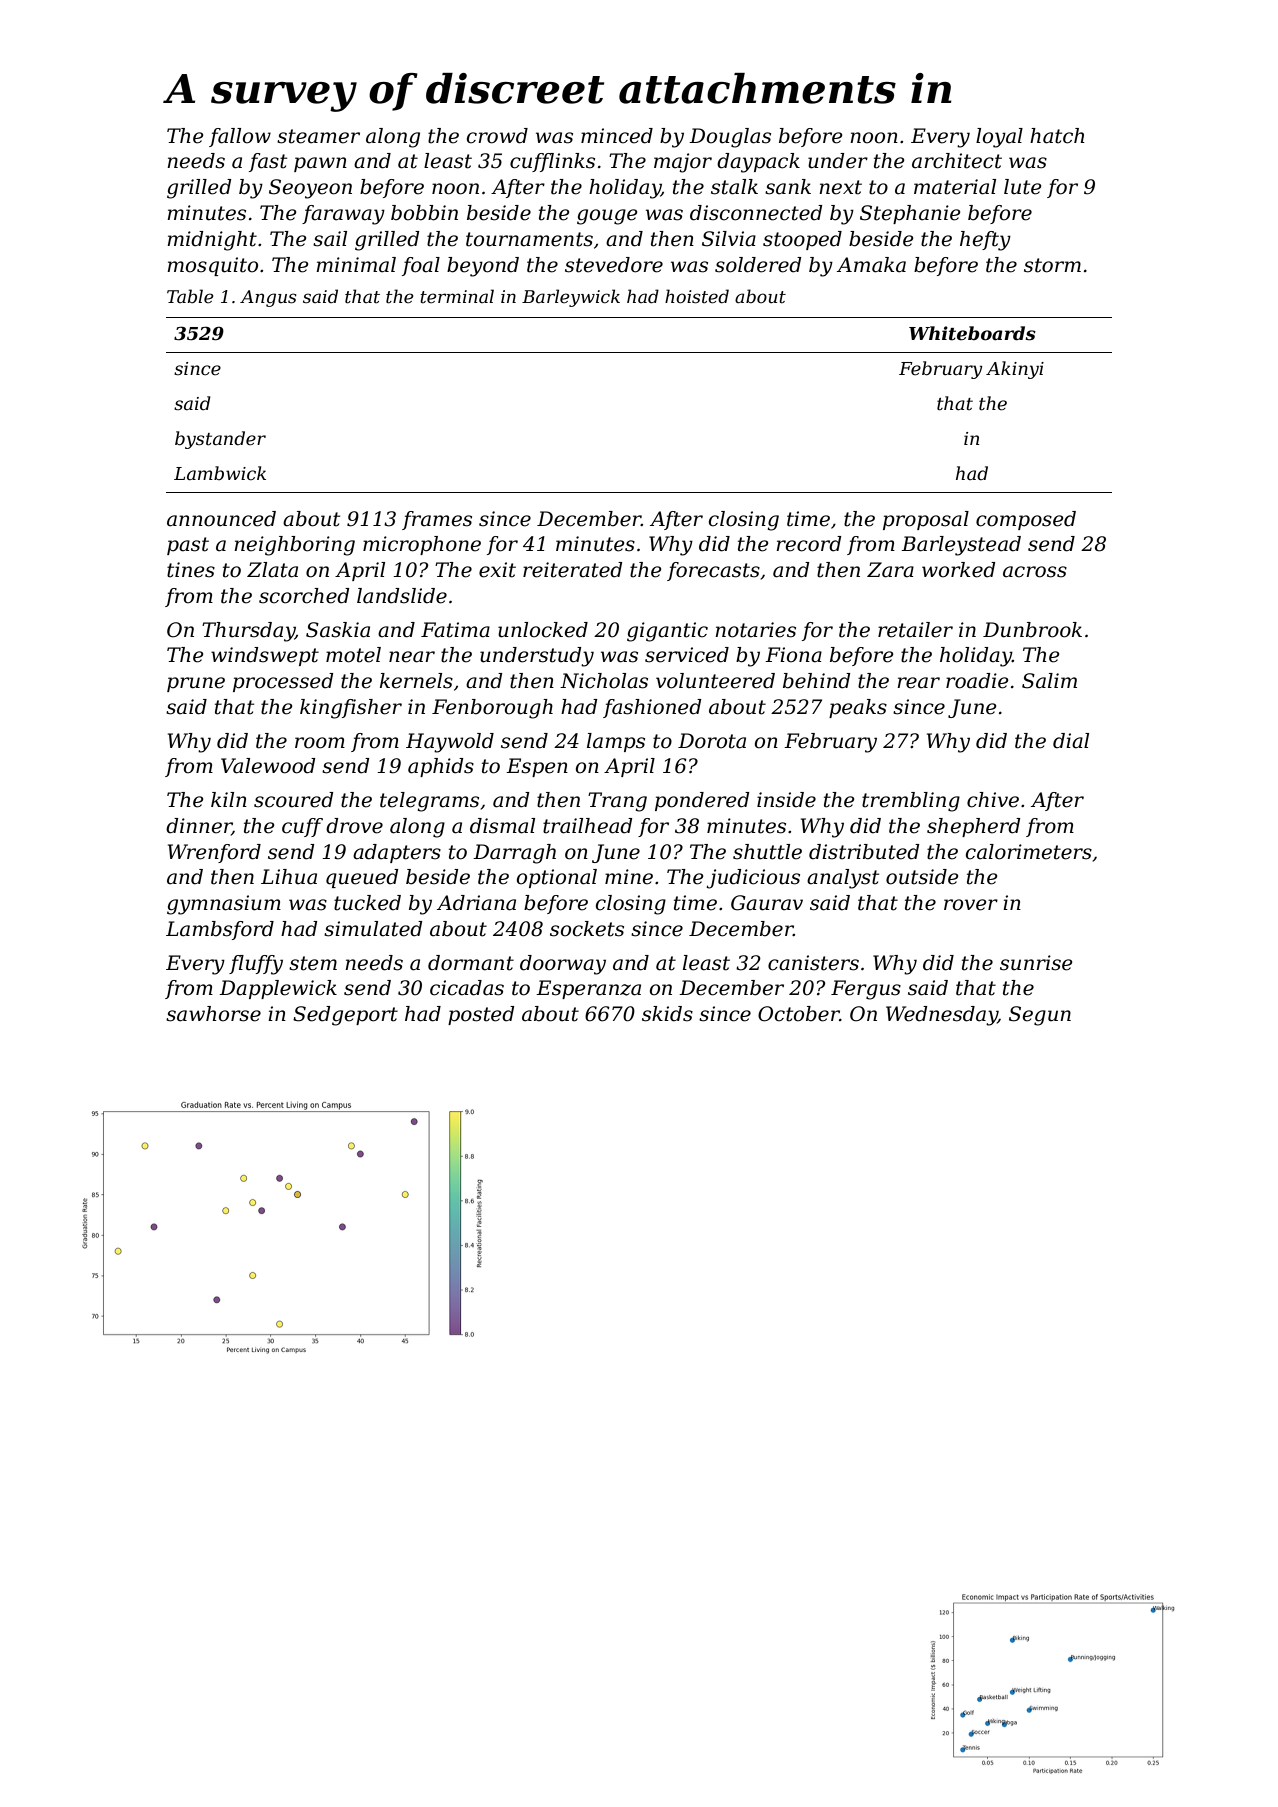 This screenshot has width=1278, height=1807. Describe the element at coordinates (607, 217) in the screenshot. I see `gouge` at that location.
